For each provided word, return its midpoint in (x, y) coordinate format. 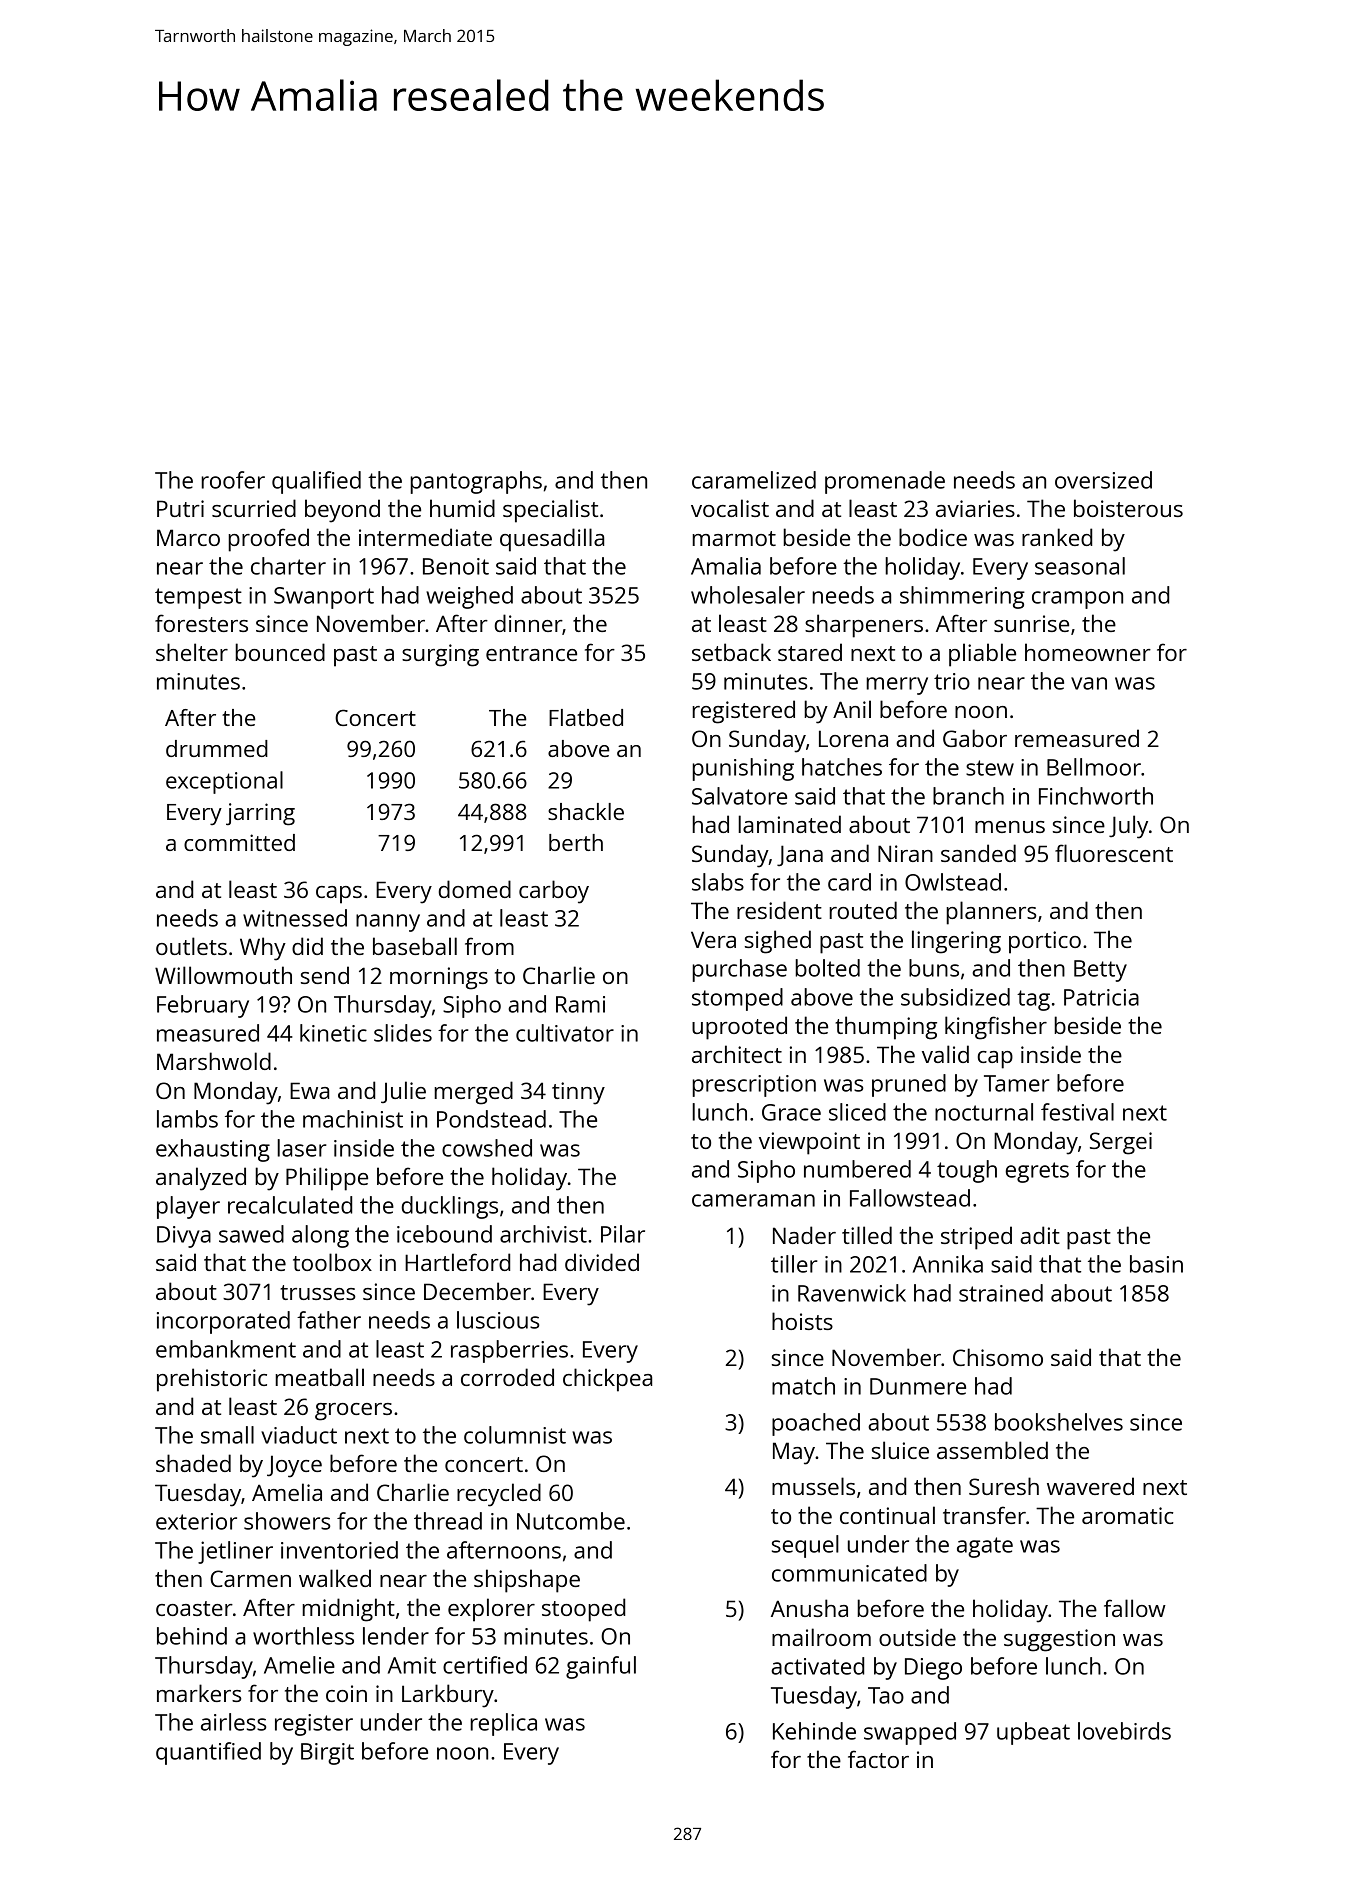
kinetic (333, 1033)
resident (779, 910)
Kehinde (814, 1731)
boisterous (1128, 508)
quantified (208, 1753)
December (477, 1291)
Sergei (1121, 1143)
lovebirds (1124, 1731)
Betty (1100, 971)
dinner (528, 623)
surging (440, 655)
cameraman (753, 1200)
